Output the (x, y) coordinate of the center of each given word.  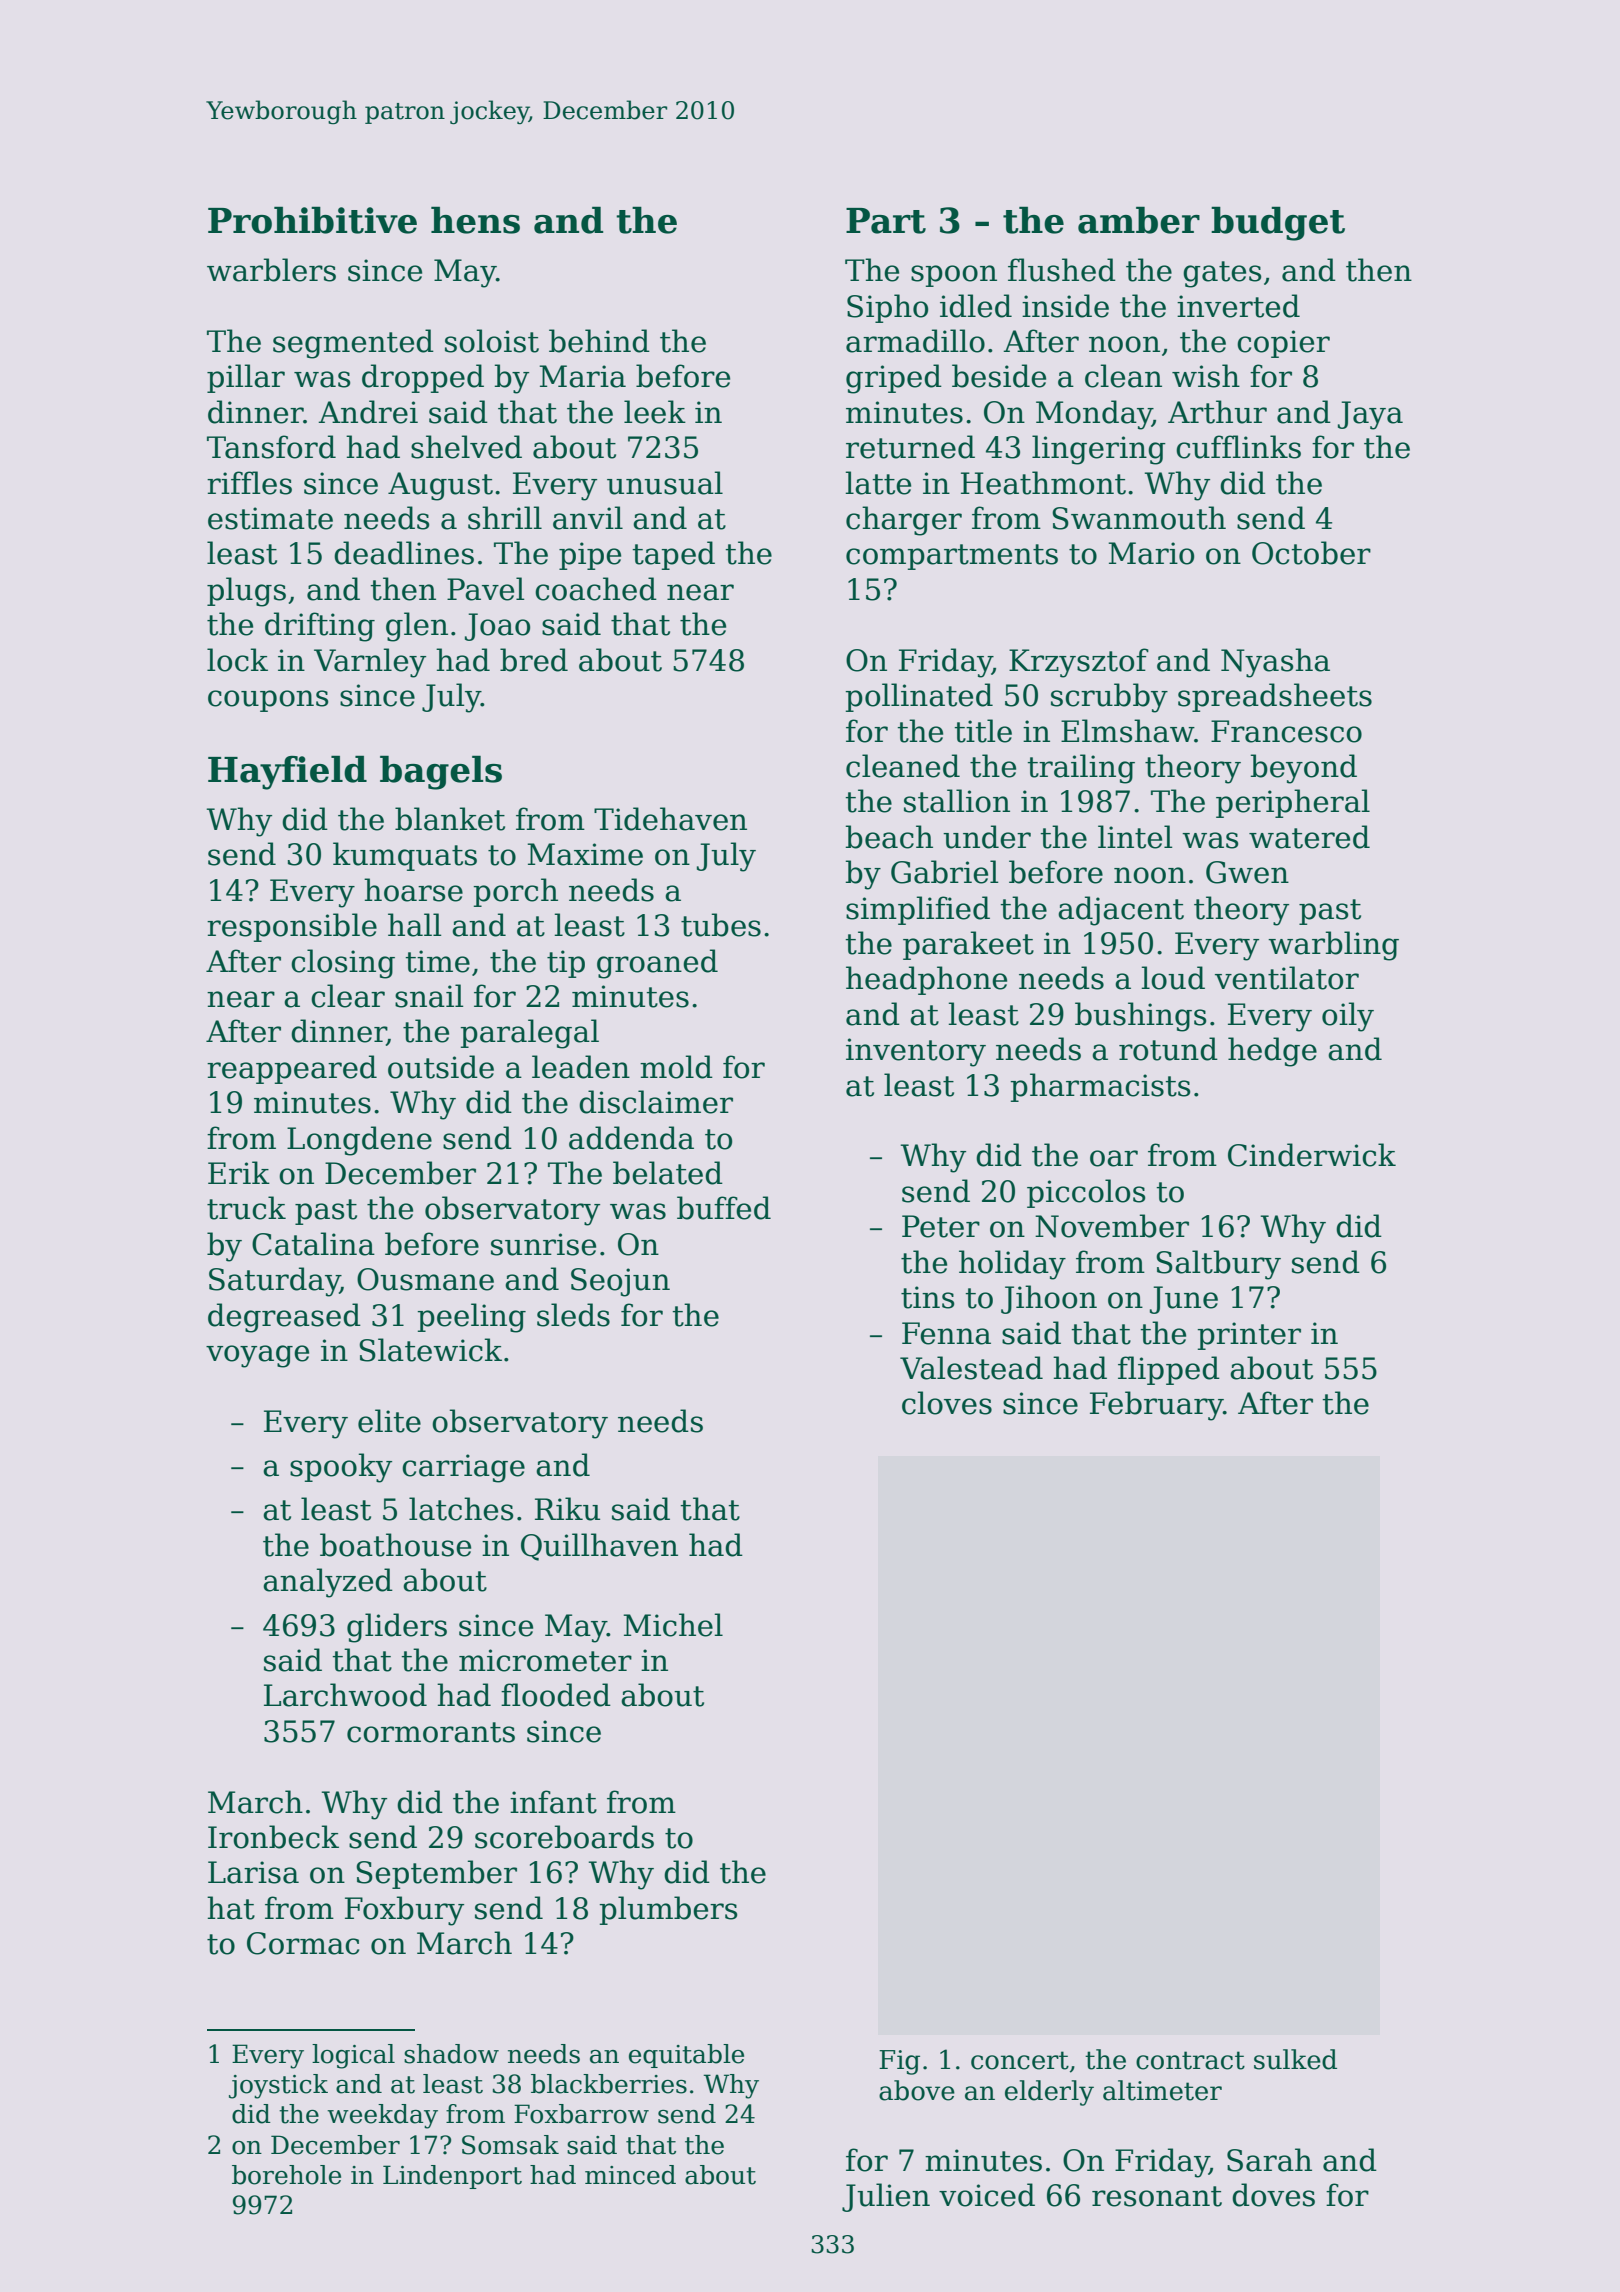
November (1112, 1226)
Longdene (359, 1141)
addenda (631, 1138)
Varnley (370, 663)
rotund (1168, 1049)
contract (1190, 2060)
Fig (899, 2062)
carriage (463, 1468)
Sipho (887, 308)
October (1311, 553)
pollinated (919, 697)
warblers (271, 270)
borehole (286, 2175)
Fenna (946, 1333)
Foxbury (404, 1911)
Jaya (1370, 415)
